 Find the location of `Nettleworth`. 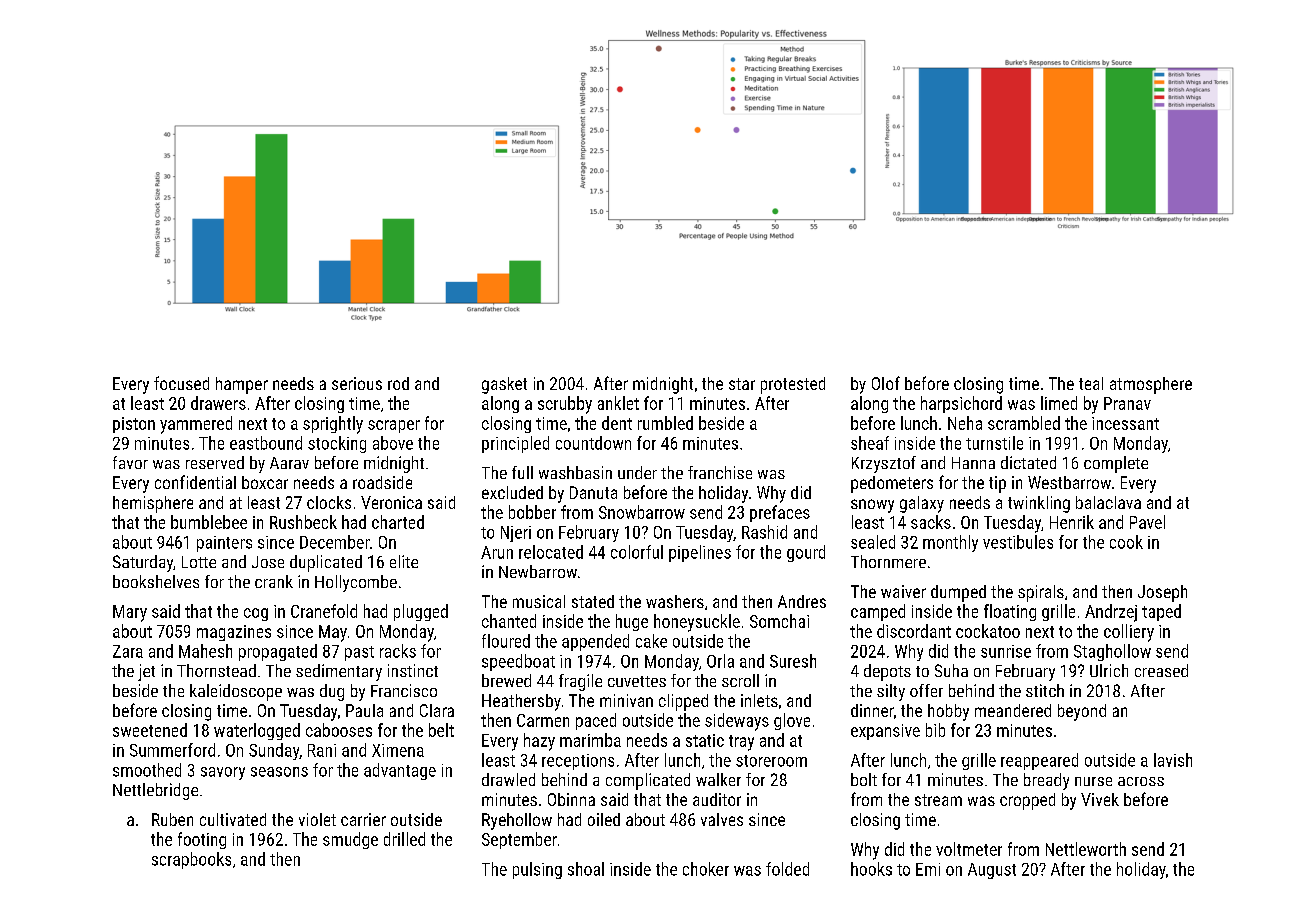

Nettleworth is located at coordinates (1086, 849).
